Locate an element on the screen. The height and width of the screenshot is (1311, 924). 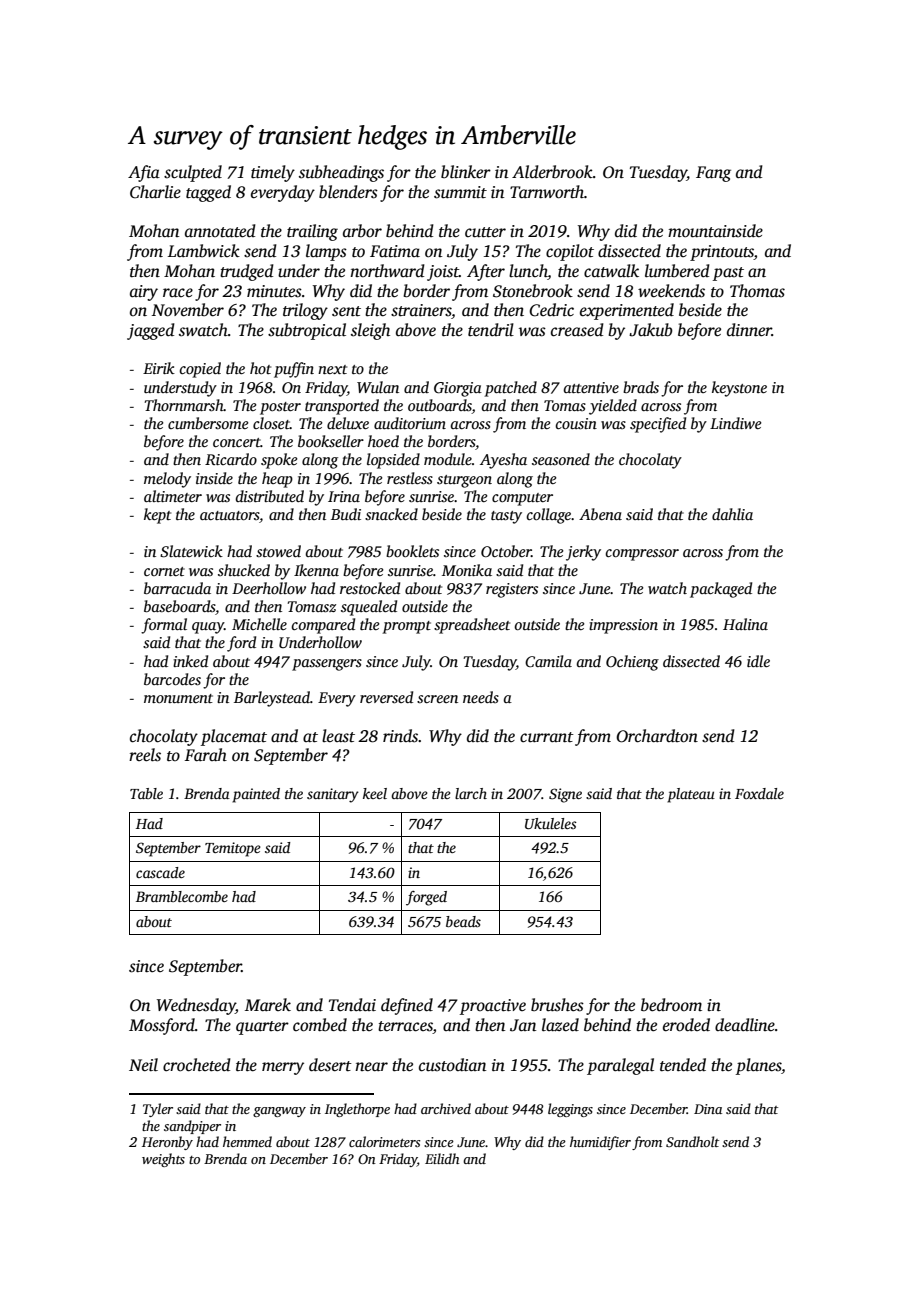
Ukuleles is located at coordinates (551, 823).
